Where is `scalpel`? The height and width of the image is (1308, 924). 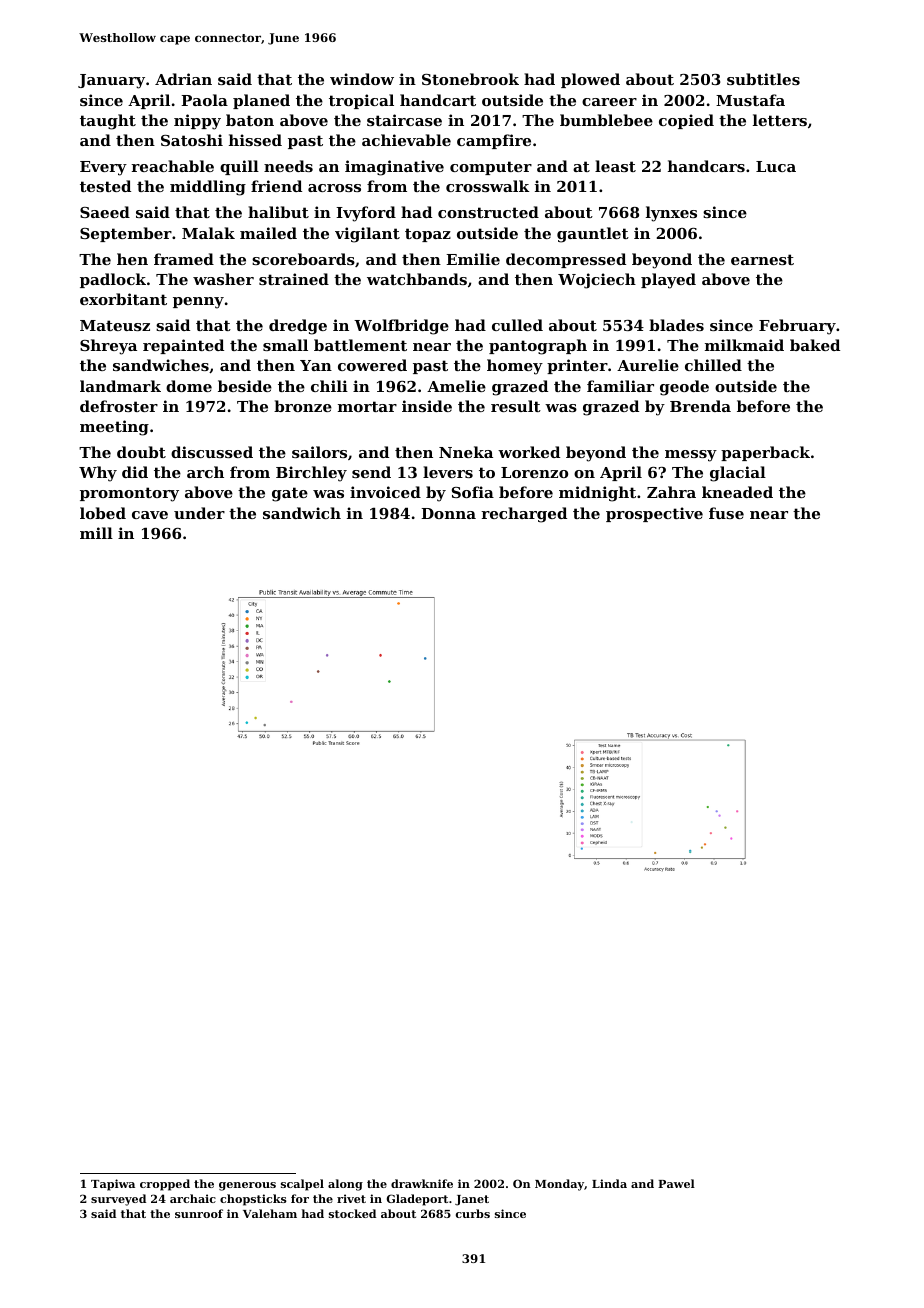 scalpel is located at coordinates (302, 1185).
